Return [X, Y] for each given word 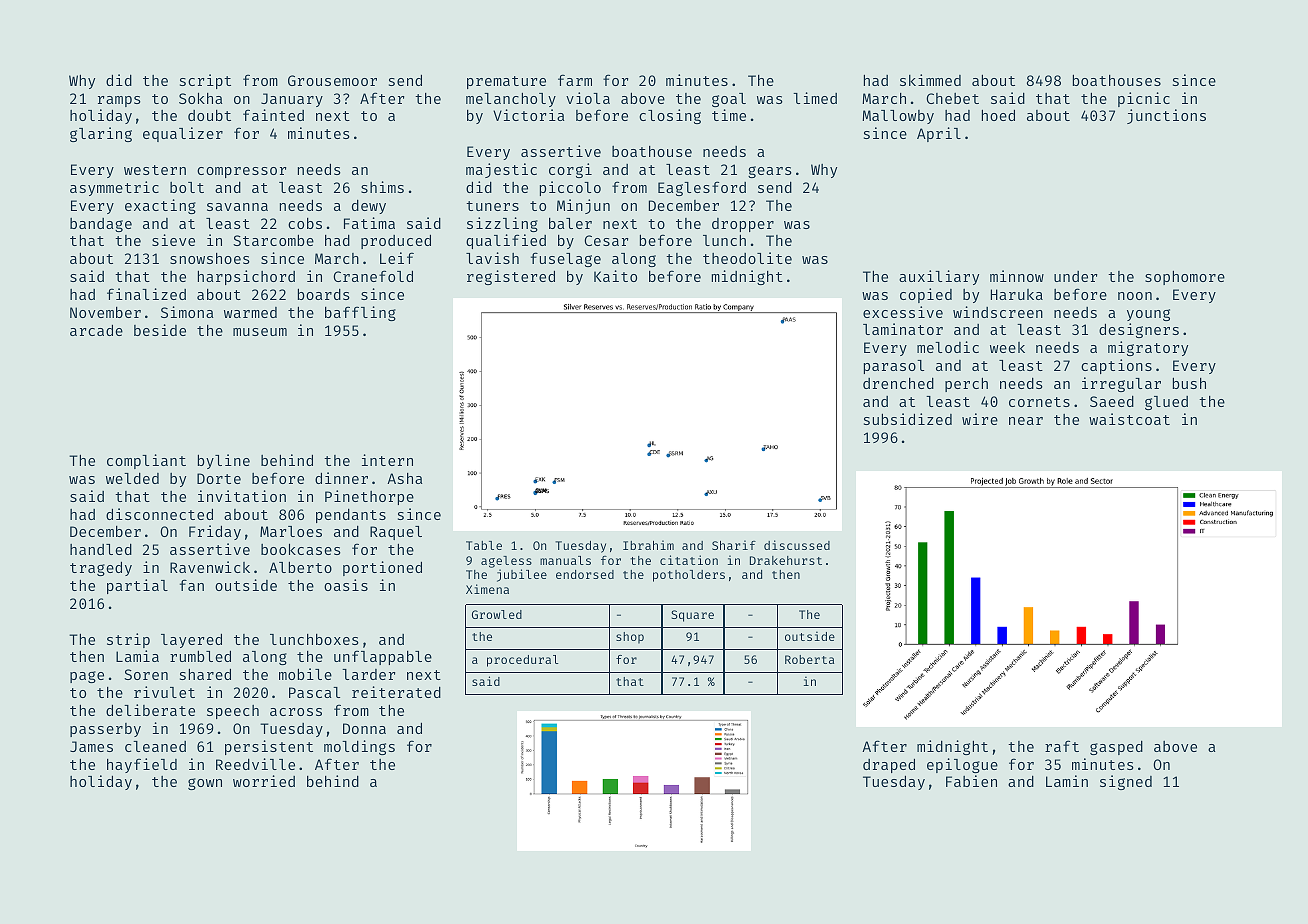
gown [205, 784]
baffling [360, 313]
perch [966, 385]
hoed [998, 115]
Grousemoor [332, 80]
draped [889, 766]
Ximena [487, 589]
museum [260, 332]
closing [670, 116]
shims [382, 187]
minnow [1017, 276]
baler [570, 223]
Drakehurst [786, 560]
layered [191, 641]
